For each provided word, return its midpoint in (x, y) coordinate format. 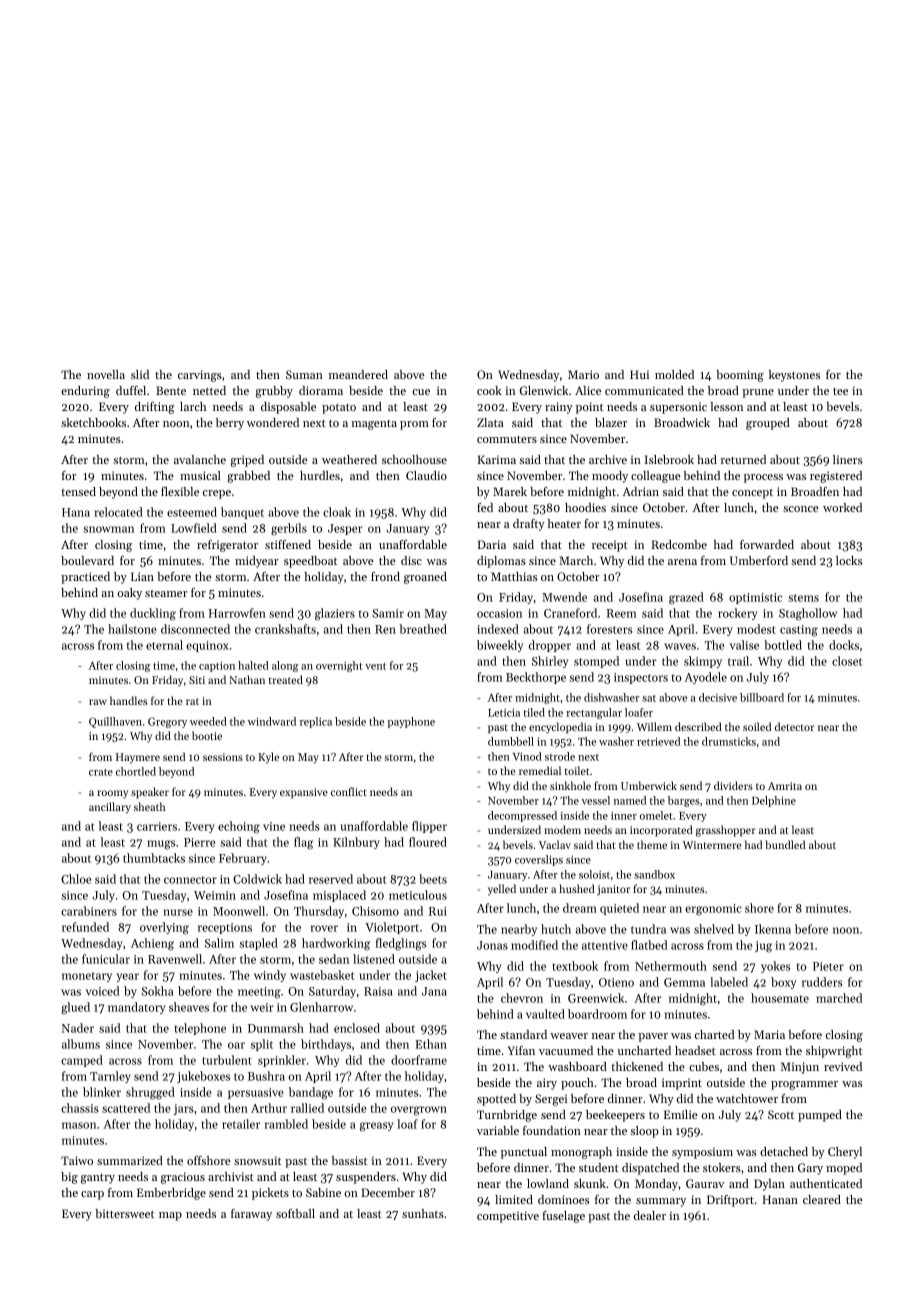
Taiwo (77, 1160)
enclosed (357, 1028)
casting (799, 631)
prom (414, 425)
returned (743, 459)
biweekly (500, 646)
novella (106, 374)
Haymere (138, 758)
